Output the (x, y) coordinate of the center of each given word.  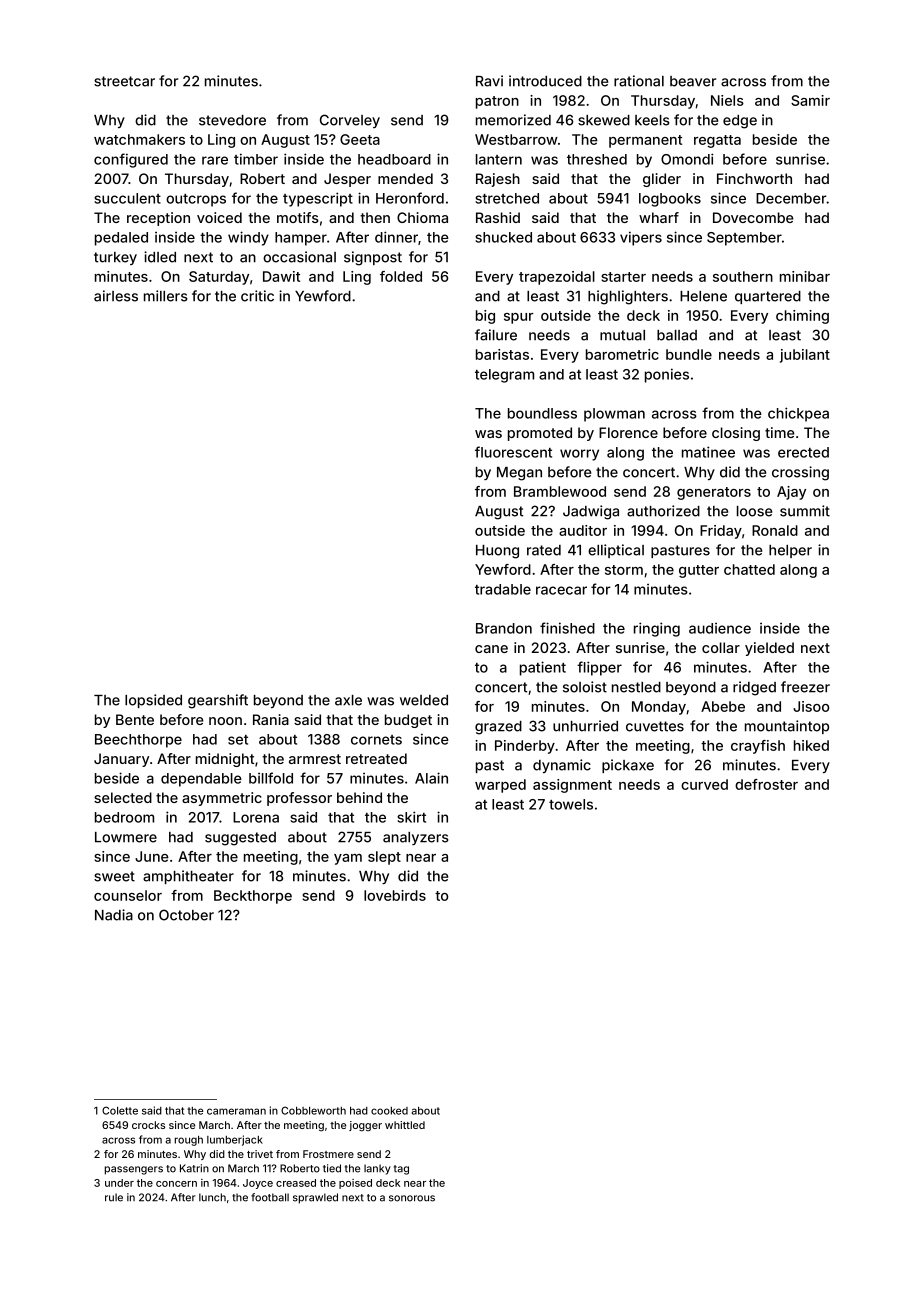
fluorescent (513, 452)
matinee (708, 452)
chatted (749, 569)
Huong (497, 552)
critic (257, 296)
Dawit (281, 276)
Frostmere (328, 1154)
